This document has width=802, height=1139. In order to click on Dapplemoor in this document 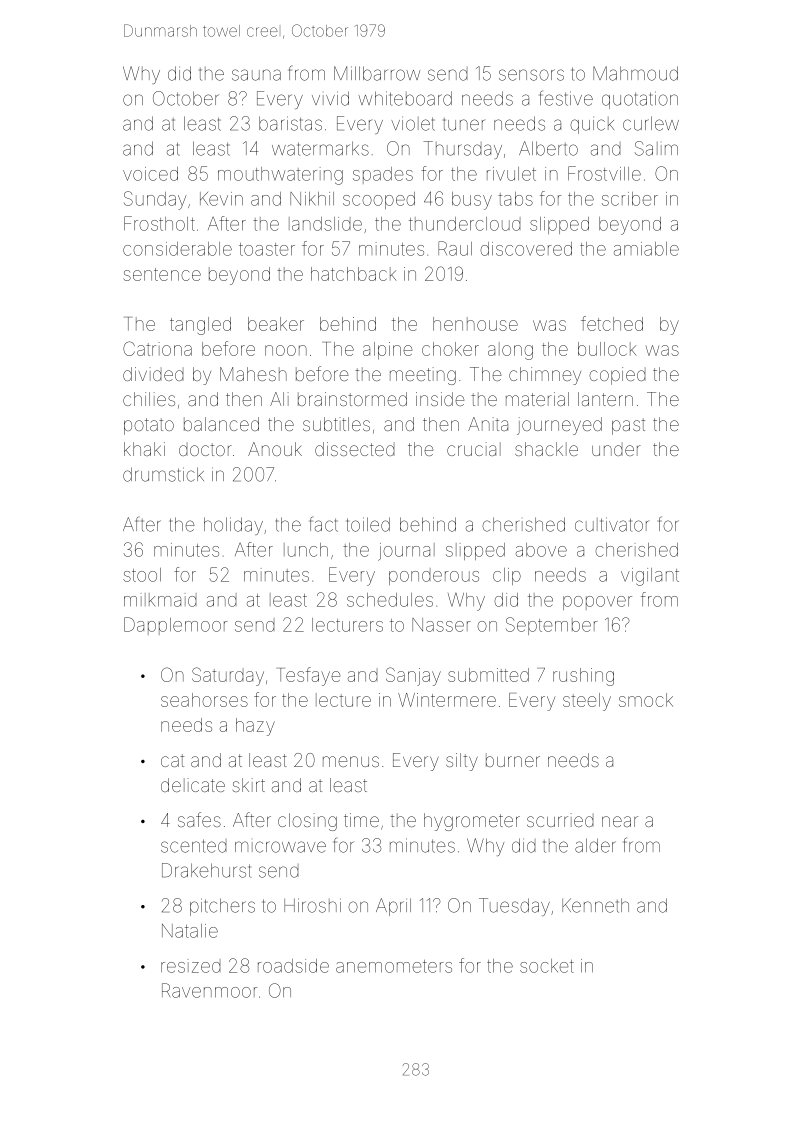, I will do `click(175, 626)`.
